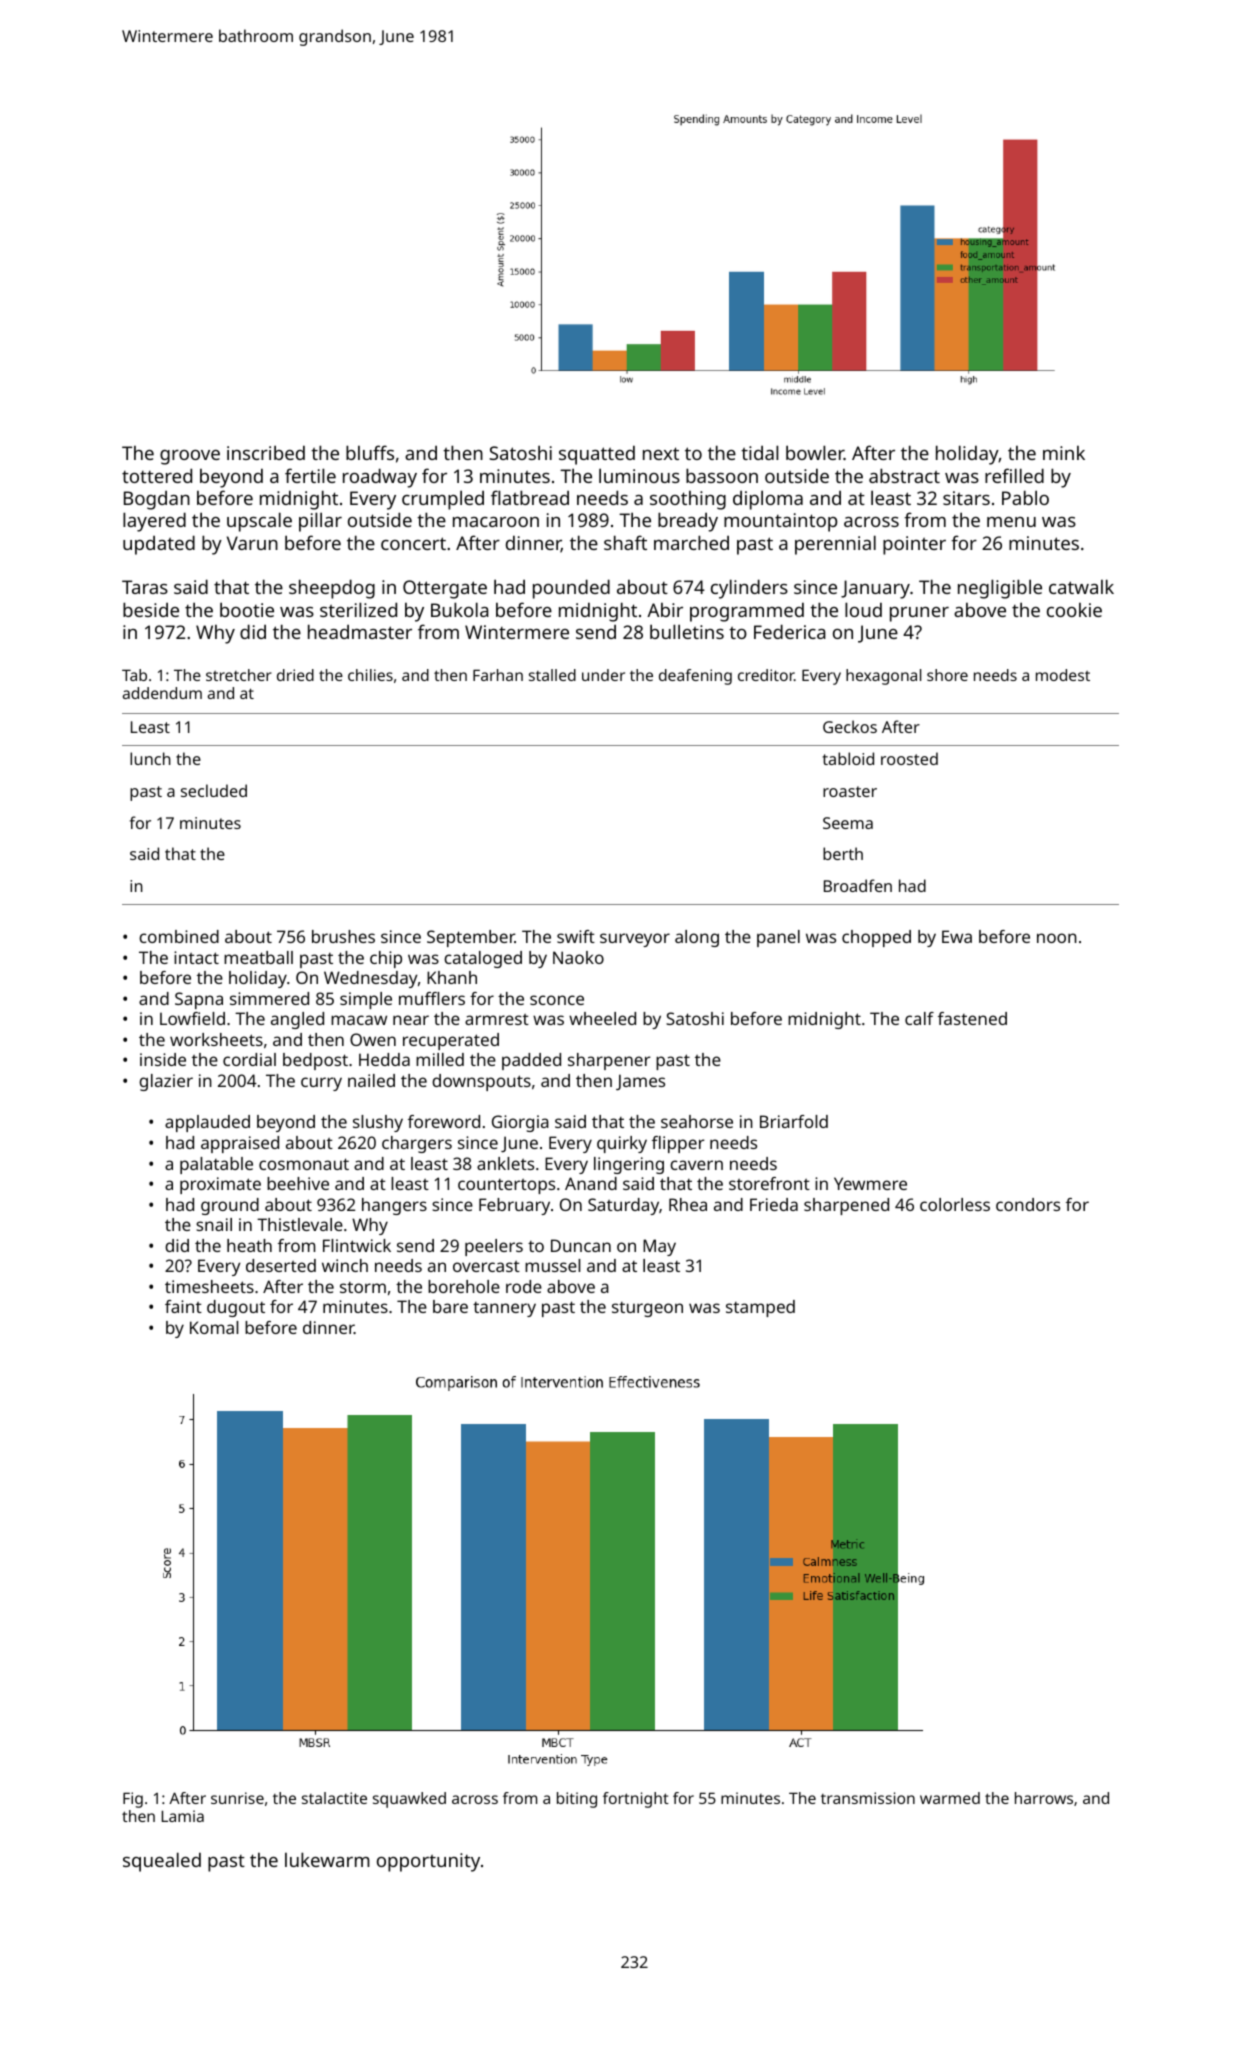 The image size is (1241, 2045). Describe the element at coordinates (428, 1862) in the screenshot. I see `opportunity` at that location.
